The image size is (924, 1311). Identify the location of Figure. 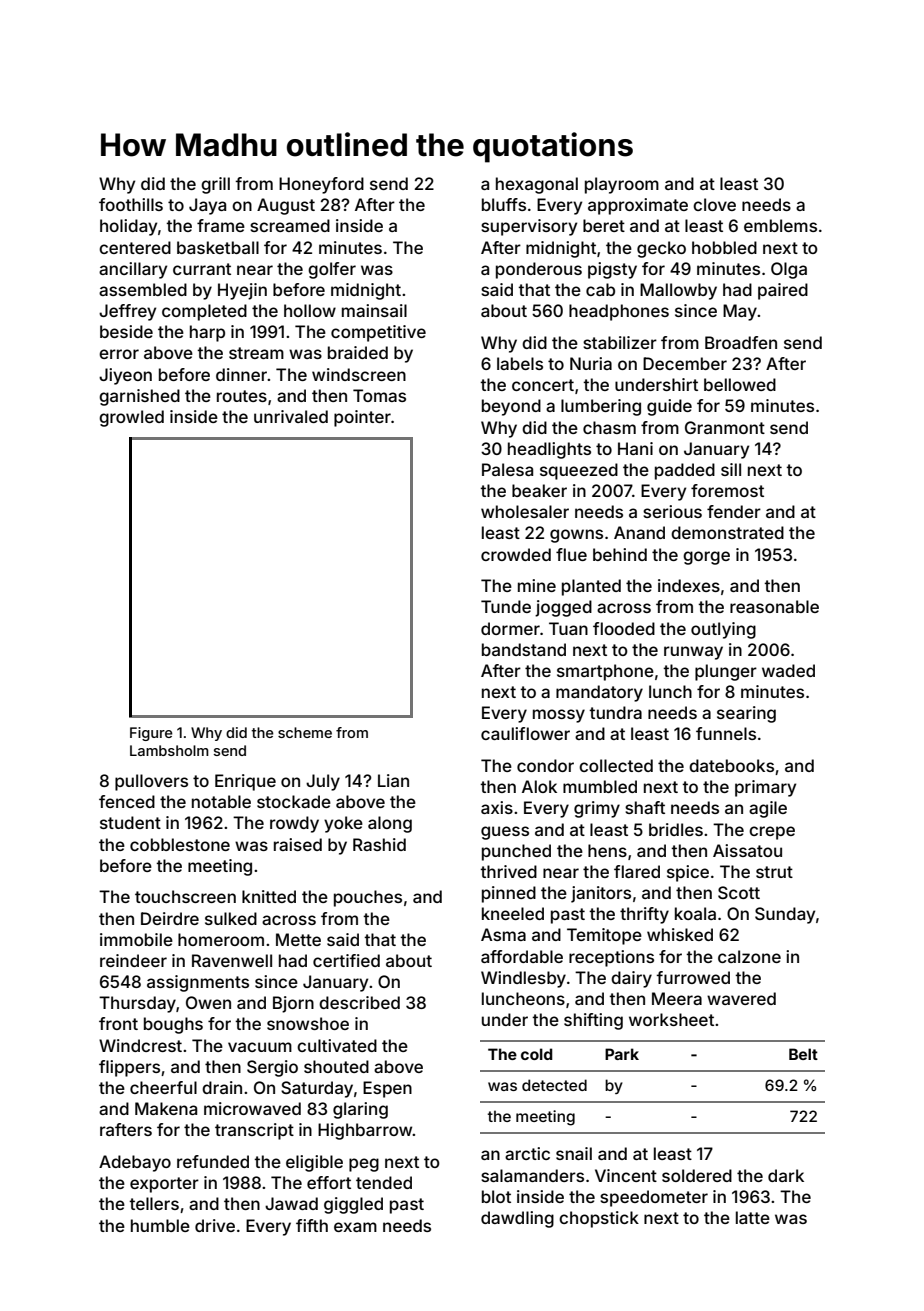
(151, 734).
